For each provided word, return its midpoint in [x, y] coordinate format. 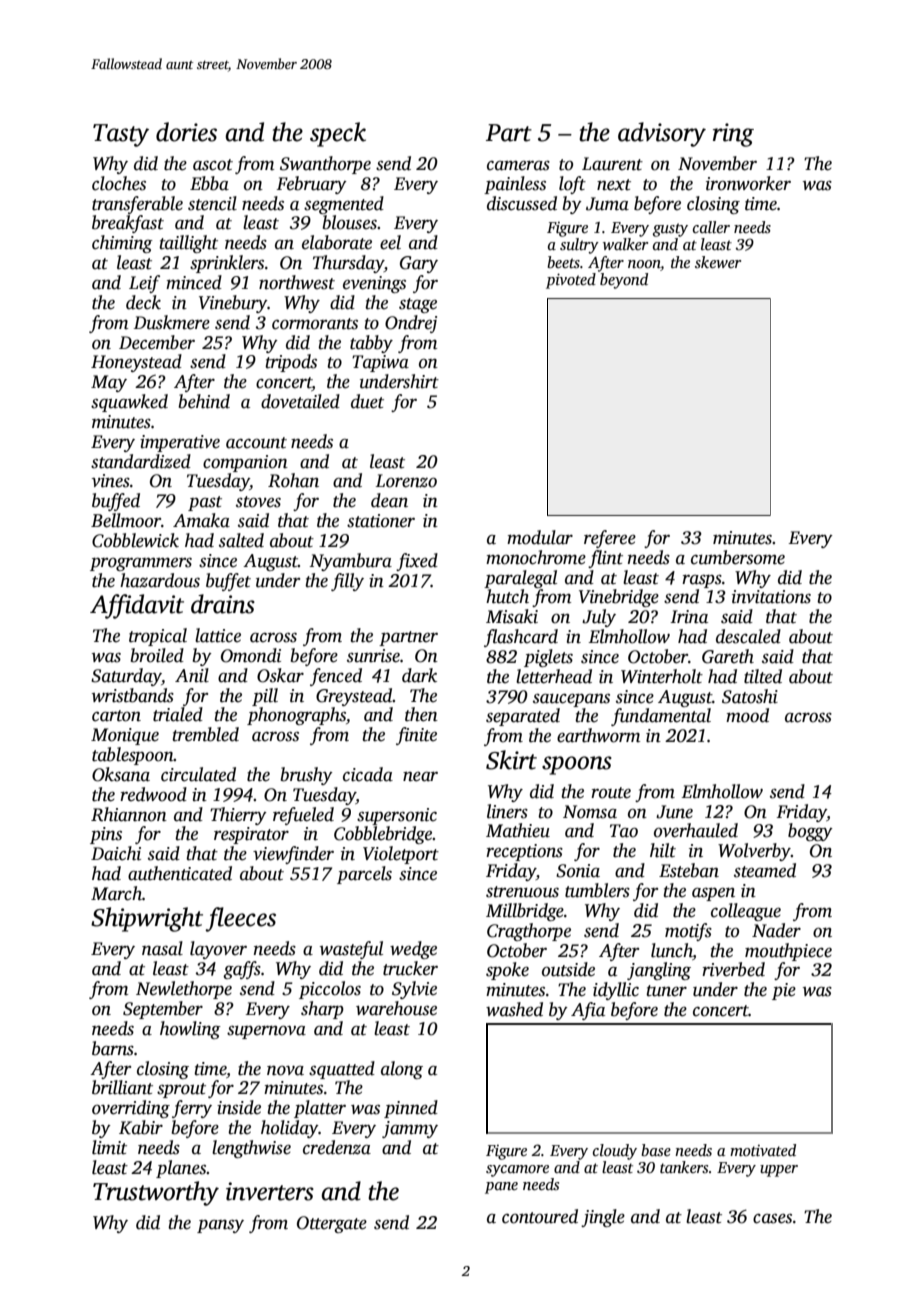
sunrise [373, 656]
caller [711, 227]
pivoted [571, 281]
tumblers [597, 890]
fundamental [661, 717]
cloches [119, 183]
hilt [663, 850]
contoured [540, 1216]
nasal [162, 948]
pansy [220, 1226]
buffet [228, 582]
